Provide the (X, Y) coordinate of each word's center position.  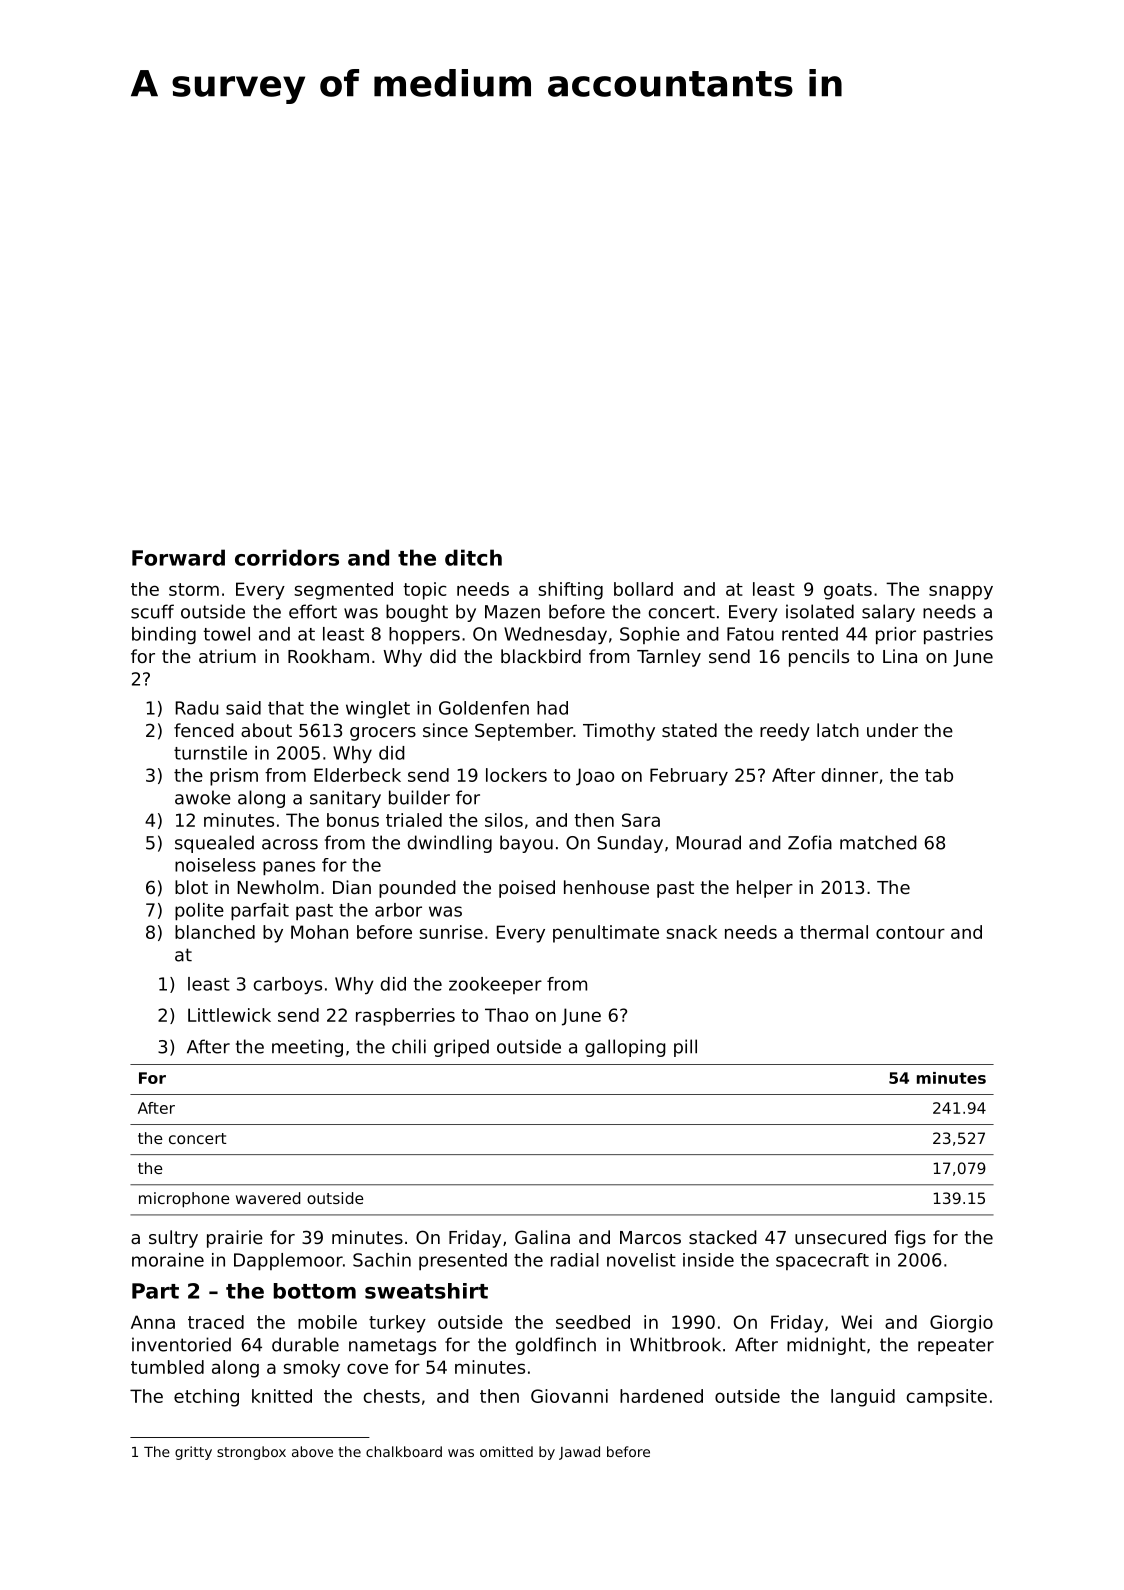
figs (910, 1239)
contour (910, 932)
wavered (268, 1198)
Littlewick (229, 1015)
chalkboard (404, 1451)
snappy (961, 592)
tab (939, 775)
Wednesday (555, 635)
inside (708, 1260)
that (286, 708)
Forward (178, 557)
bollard (643, 589)
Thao (506, 1015)
